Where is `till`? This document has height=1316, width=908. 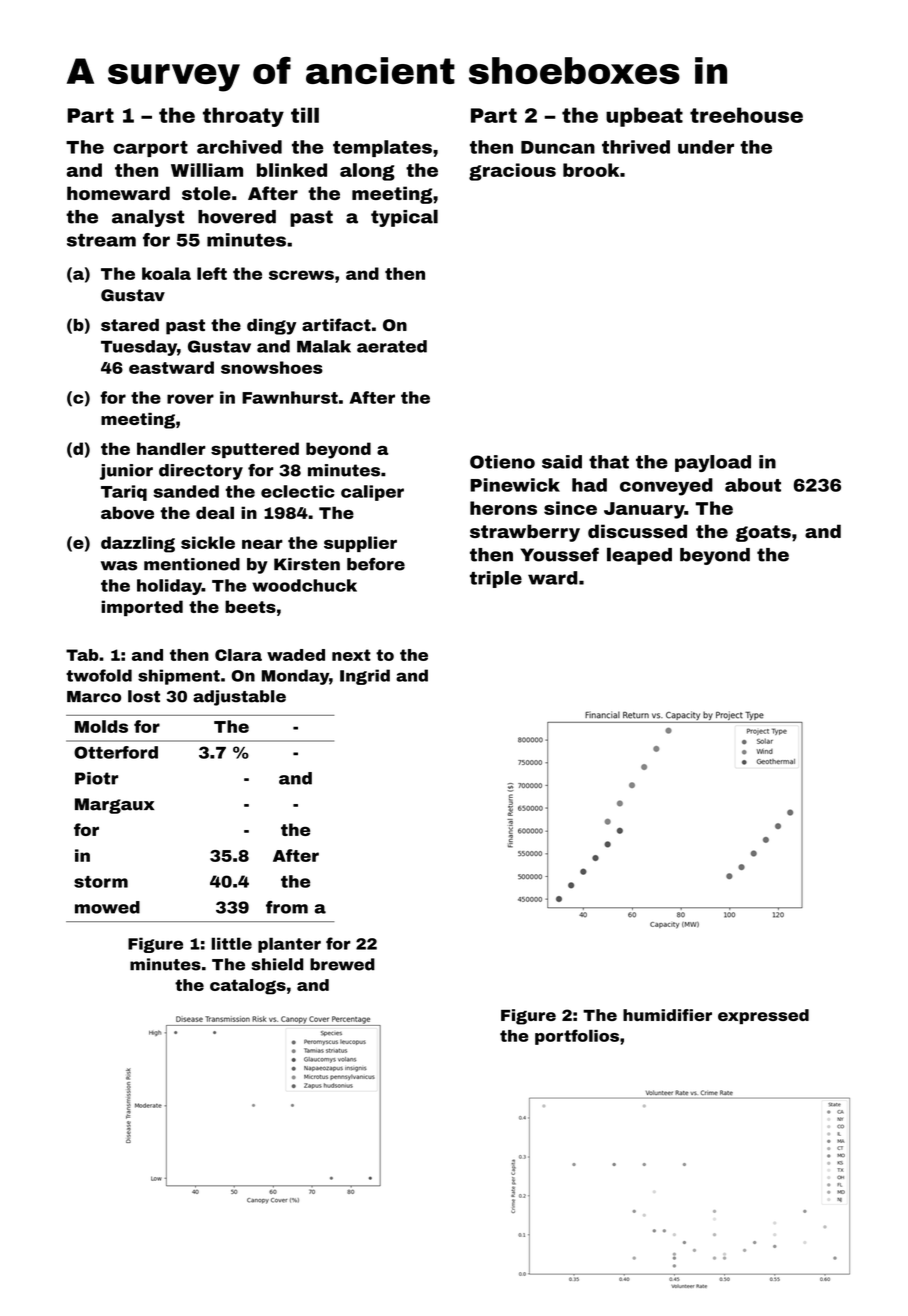 till is located at coordinates (305, 115).
